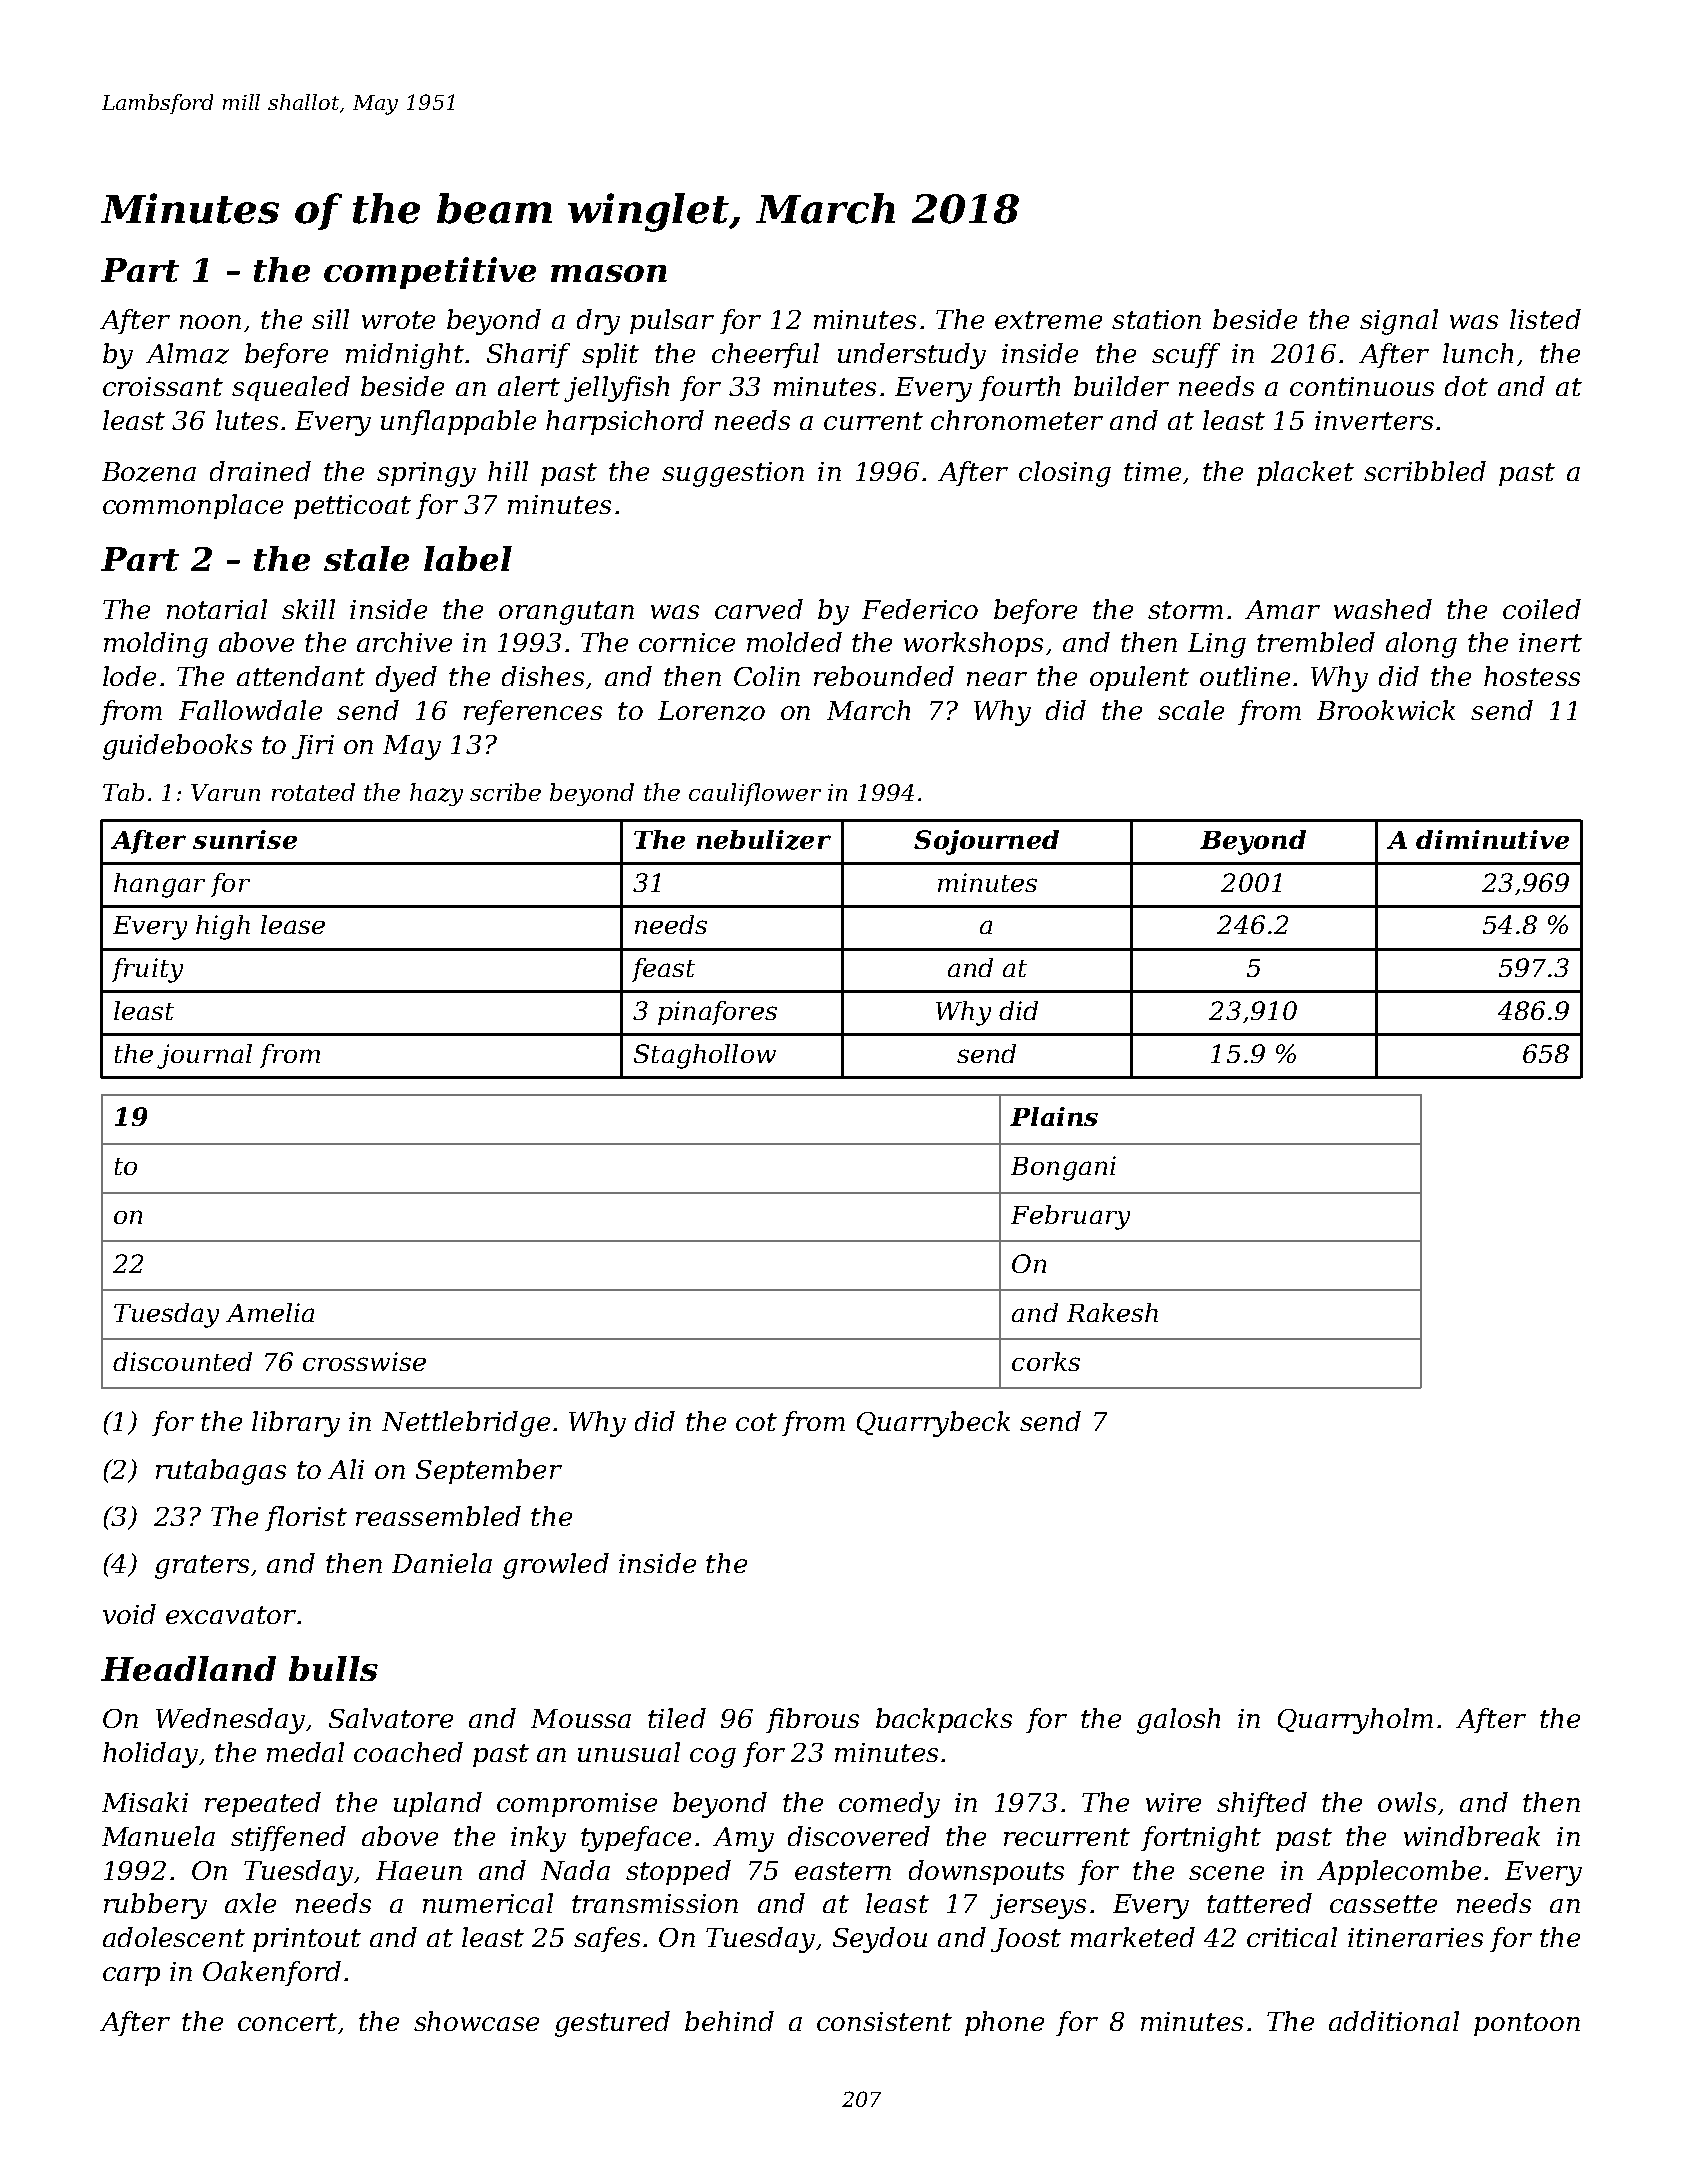 This screenshot has width=1683, height=2178. I want to click on listed, so click(1545, 319).
